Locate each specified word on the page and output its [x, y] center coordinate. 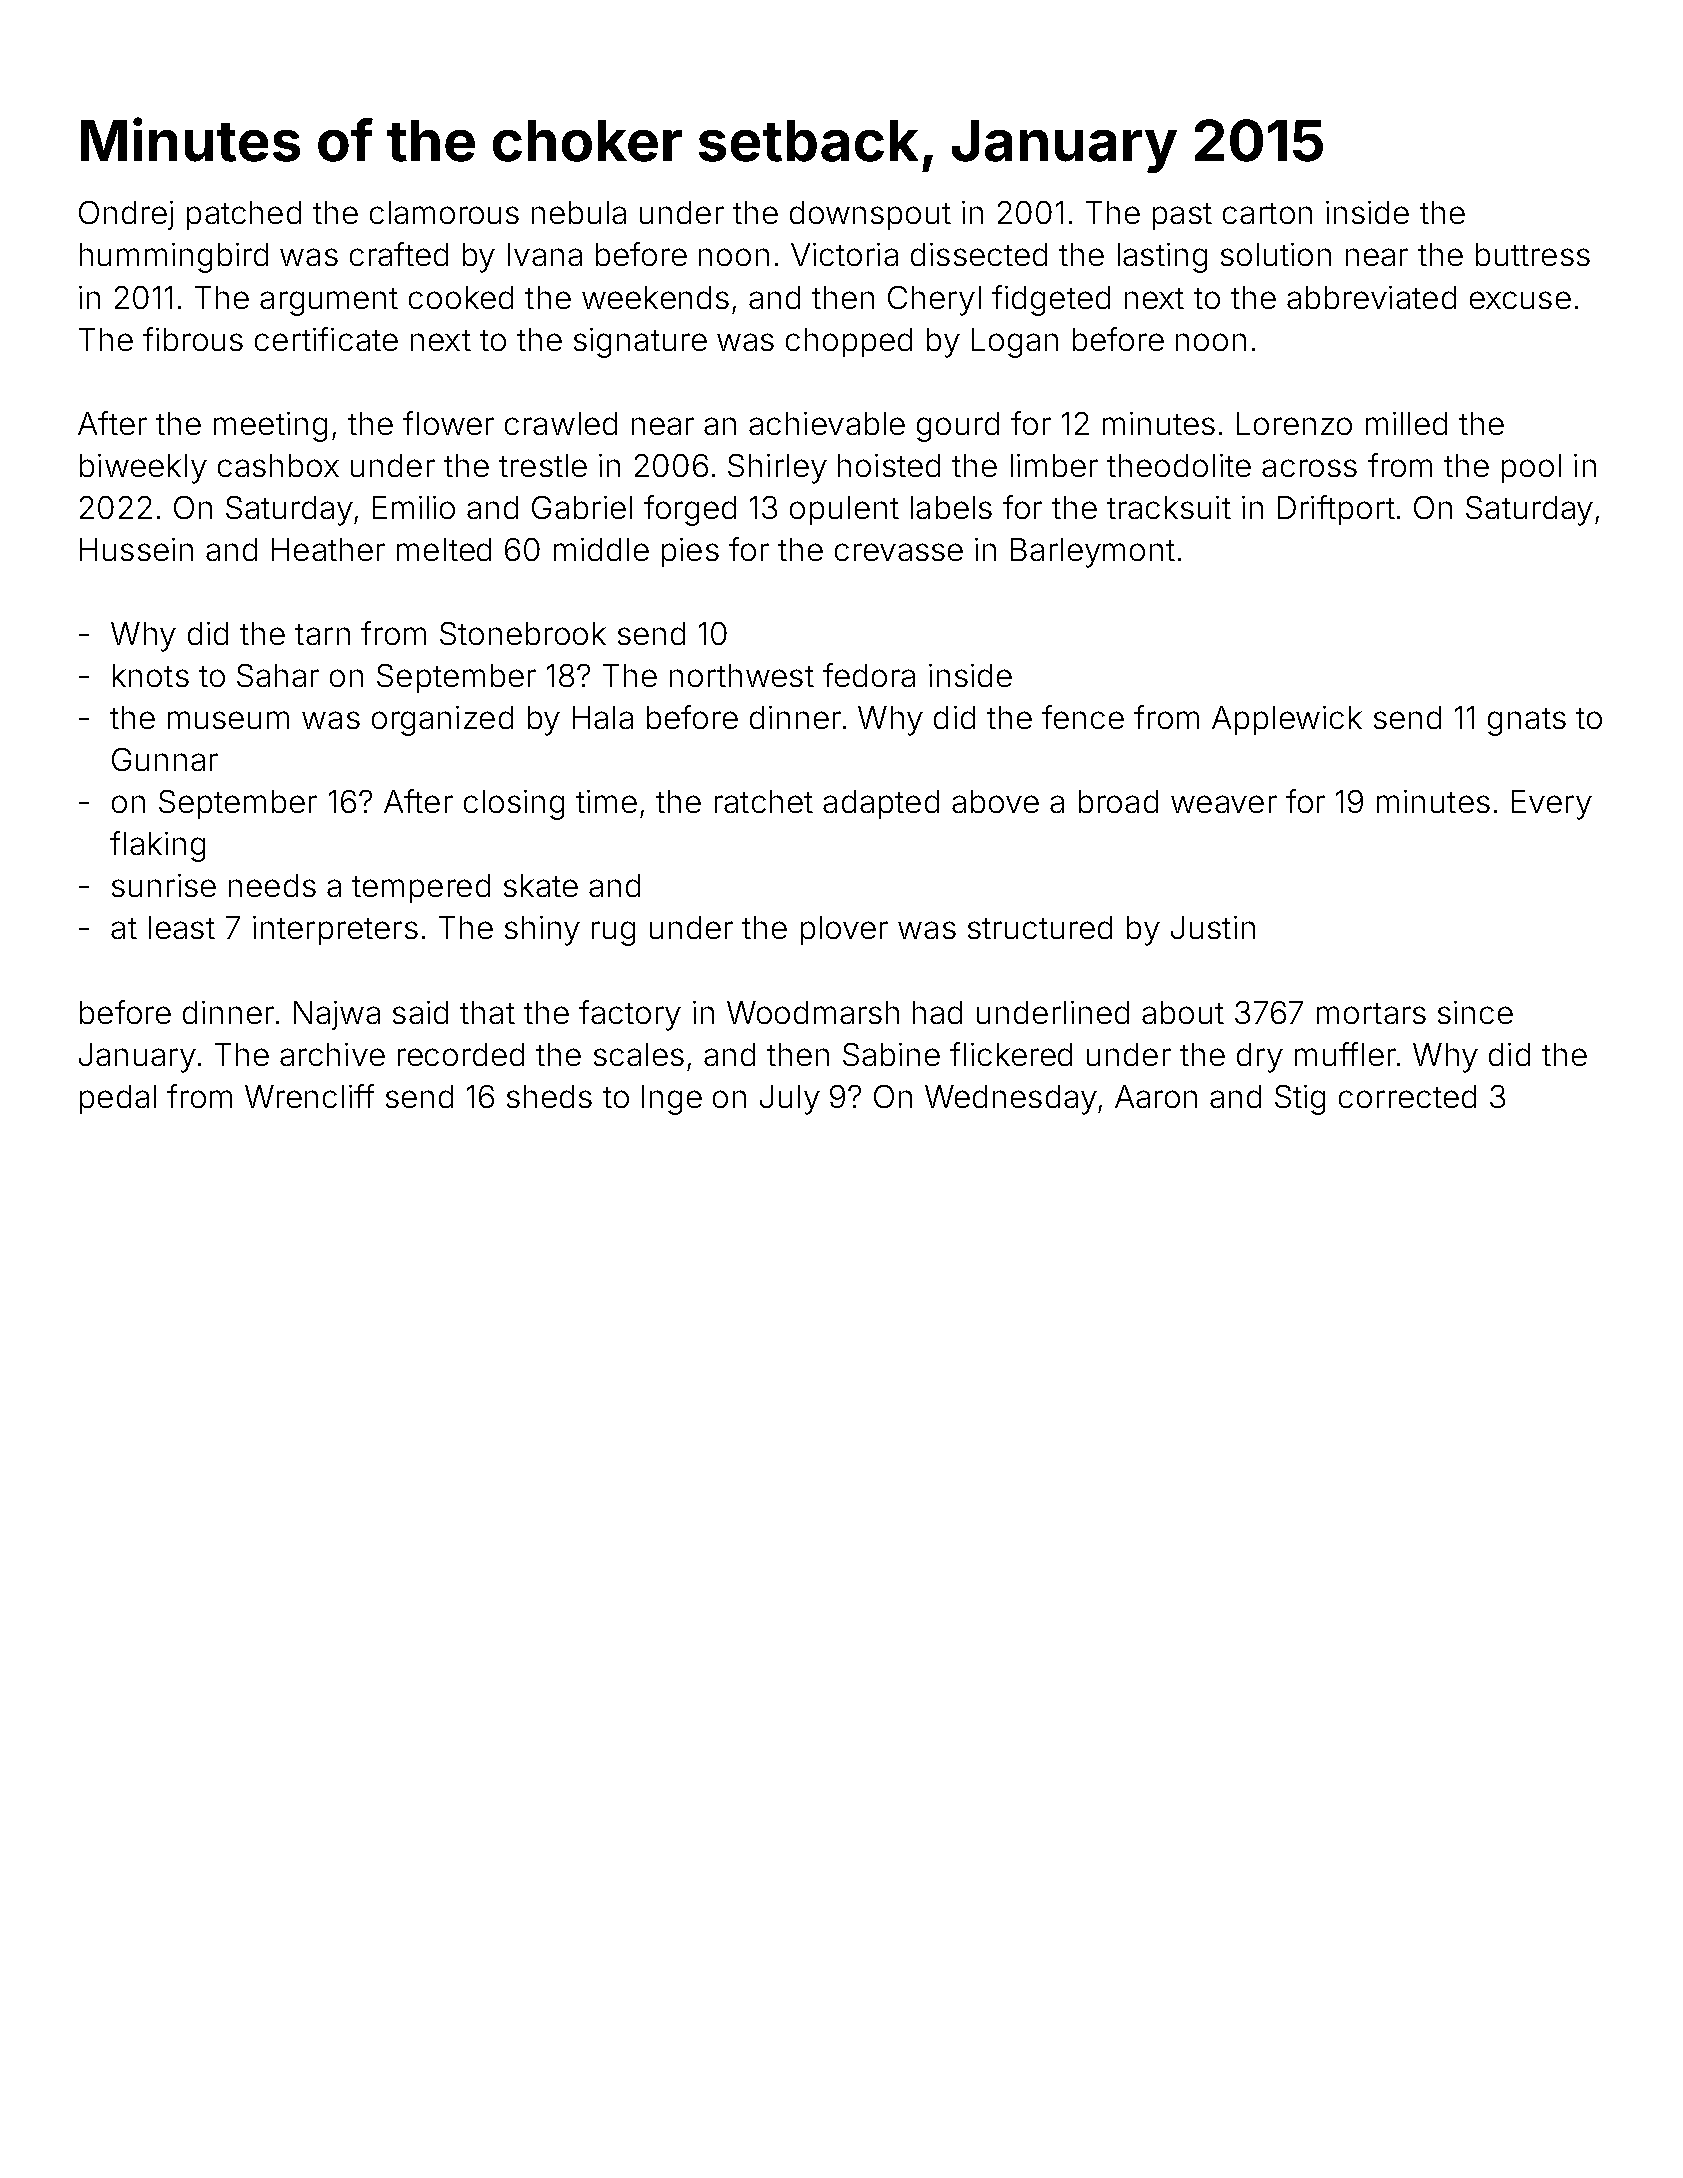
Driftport [1336, 510]
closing [514, 805]
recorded [461, 1054]
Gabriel [582, 507]
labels [951, 507]
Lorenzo [1294, 423]
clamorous [444, 212]
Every [1552, 805]
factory [630, 1015]
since [1475, 1012]
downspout [870, 215]
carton [1267, 213]
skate [541, 885]
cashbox [278, 465]
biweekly [143, 469]
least [182, 927]
